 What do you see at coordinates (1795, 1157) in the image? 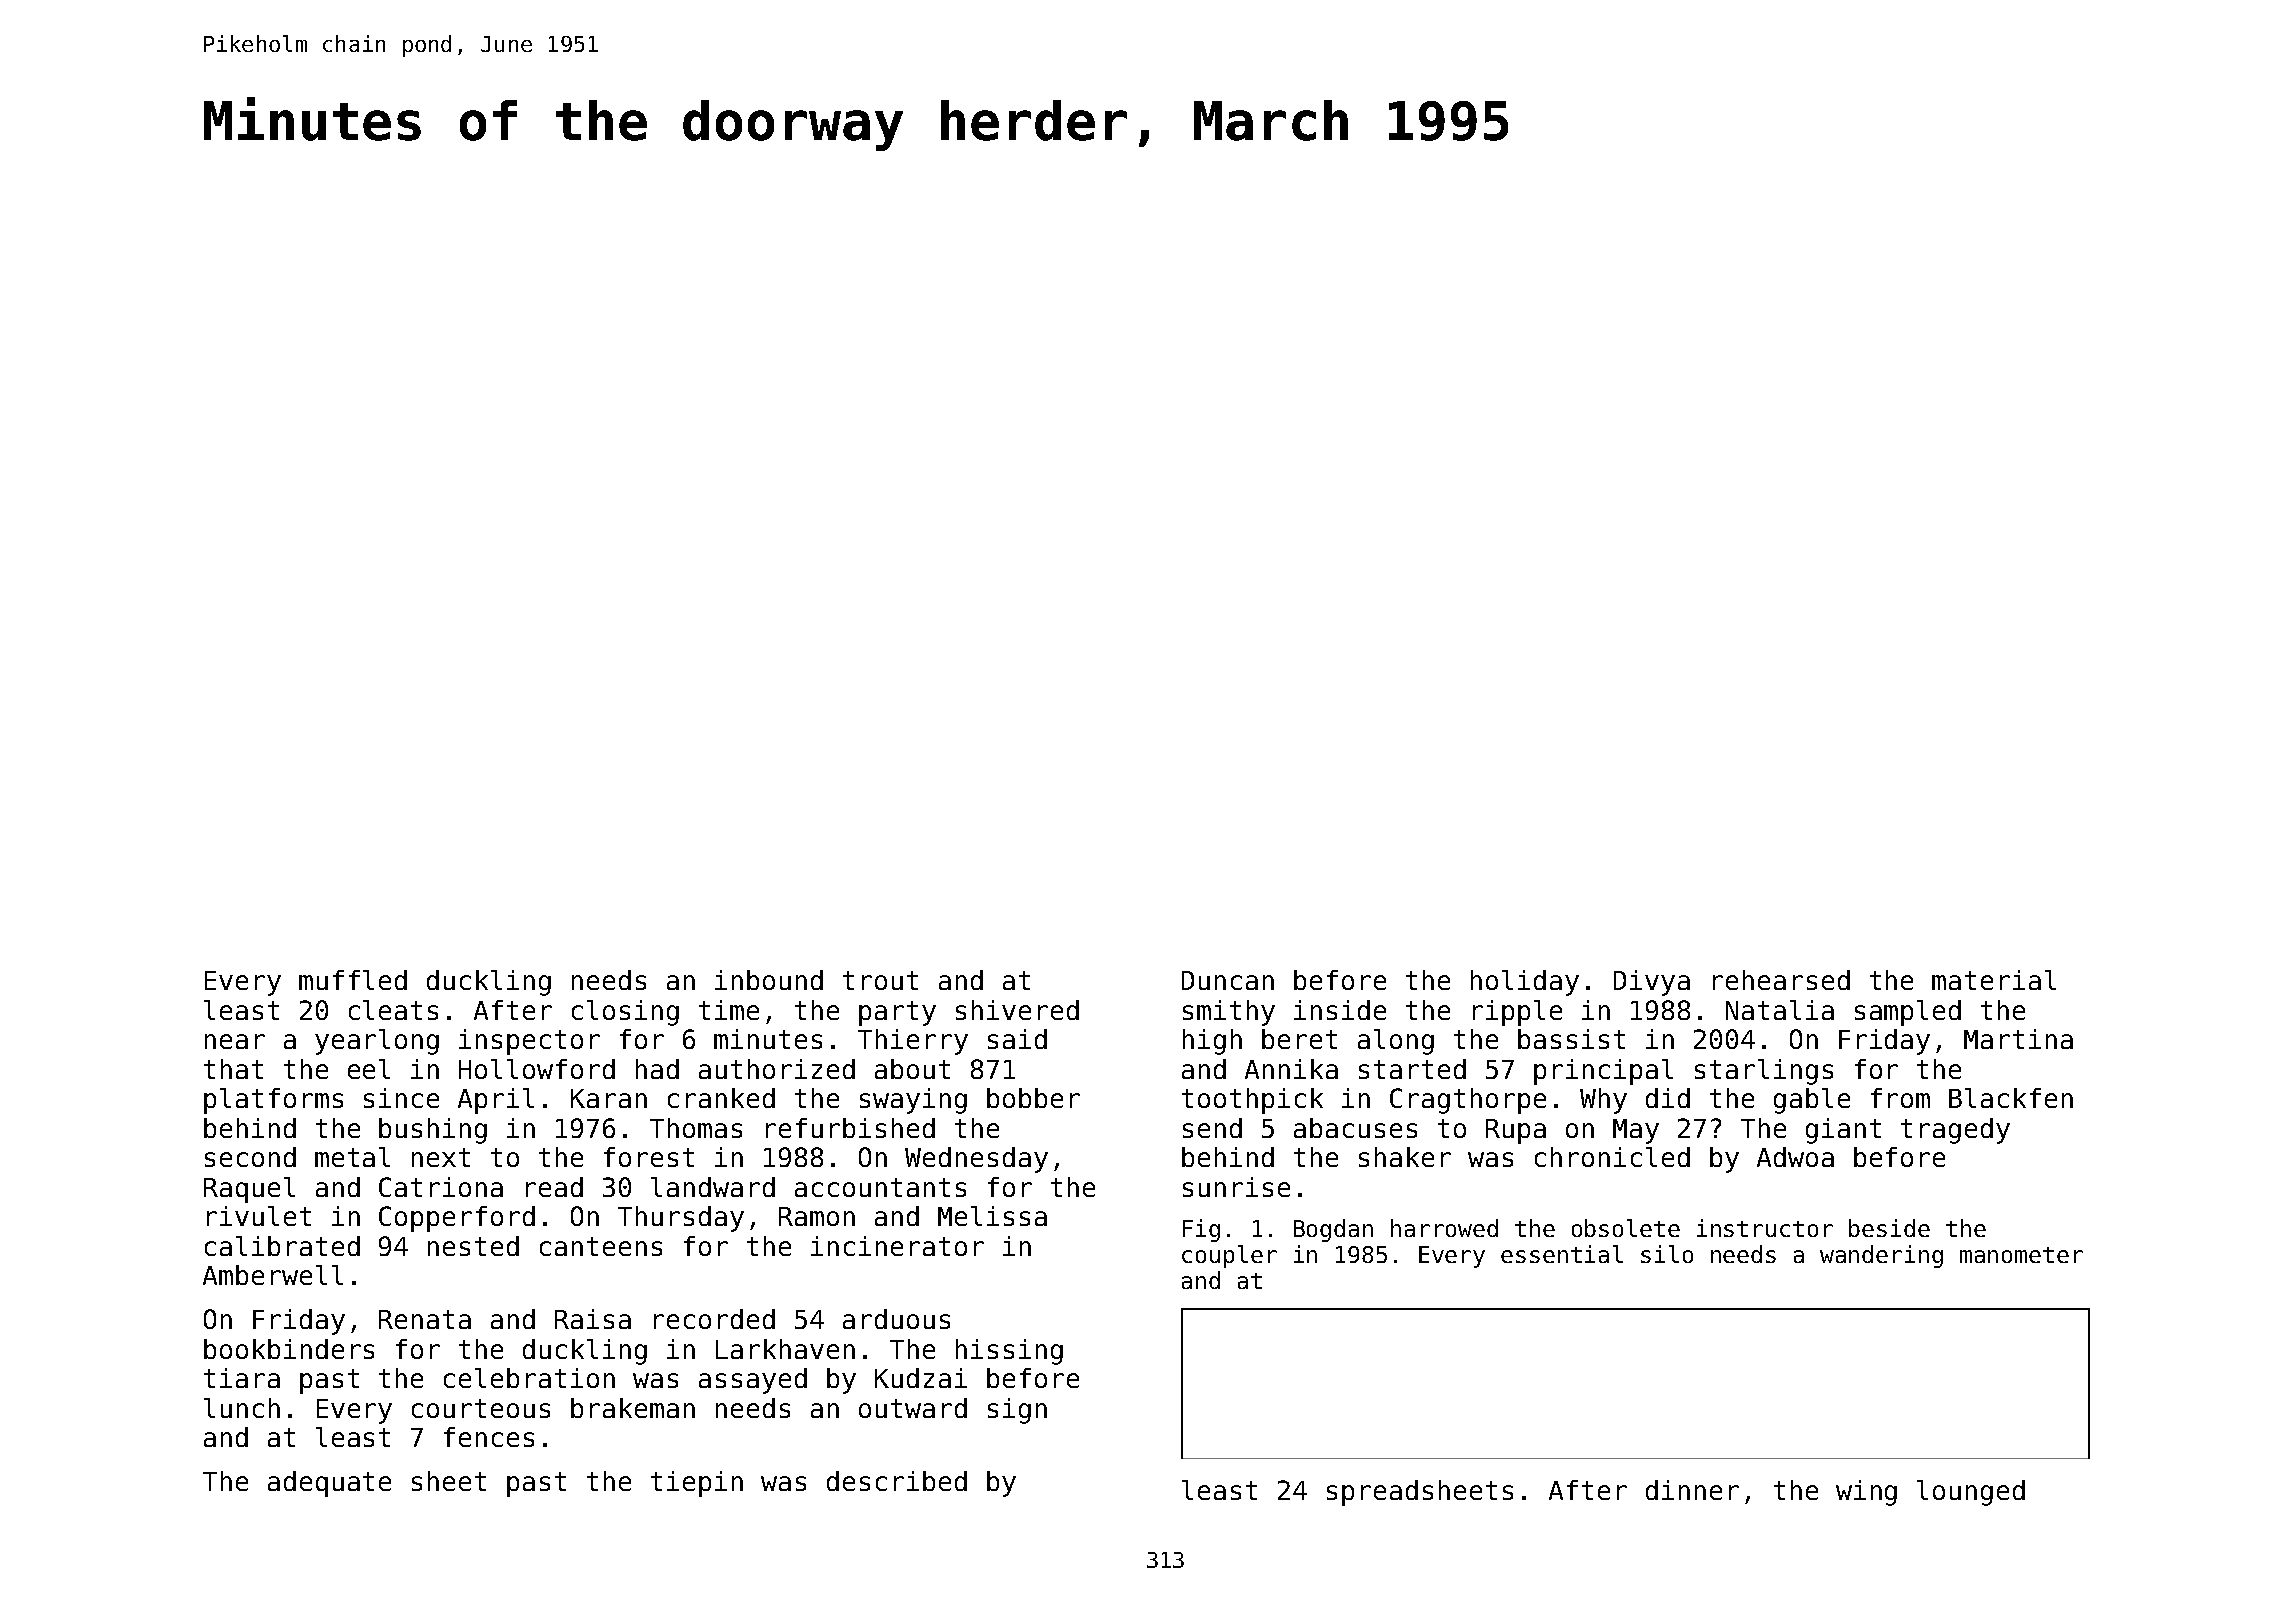
I see `Adwoa` at bounding box center [1795, 1157].
